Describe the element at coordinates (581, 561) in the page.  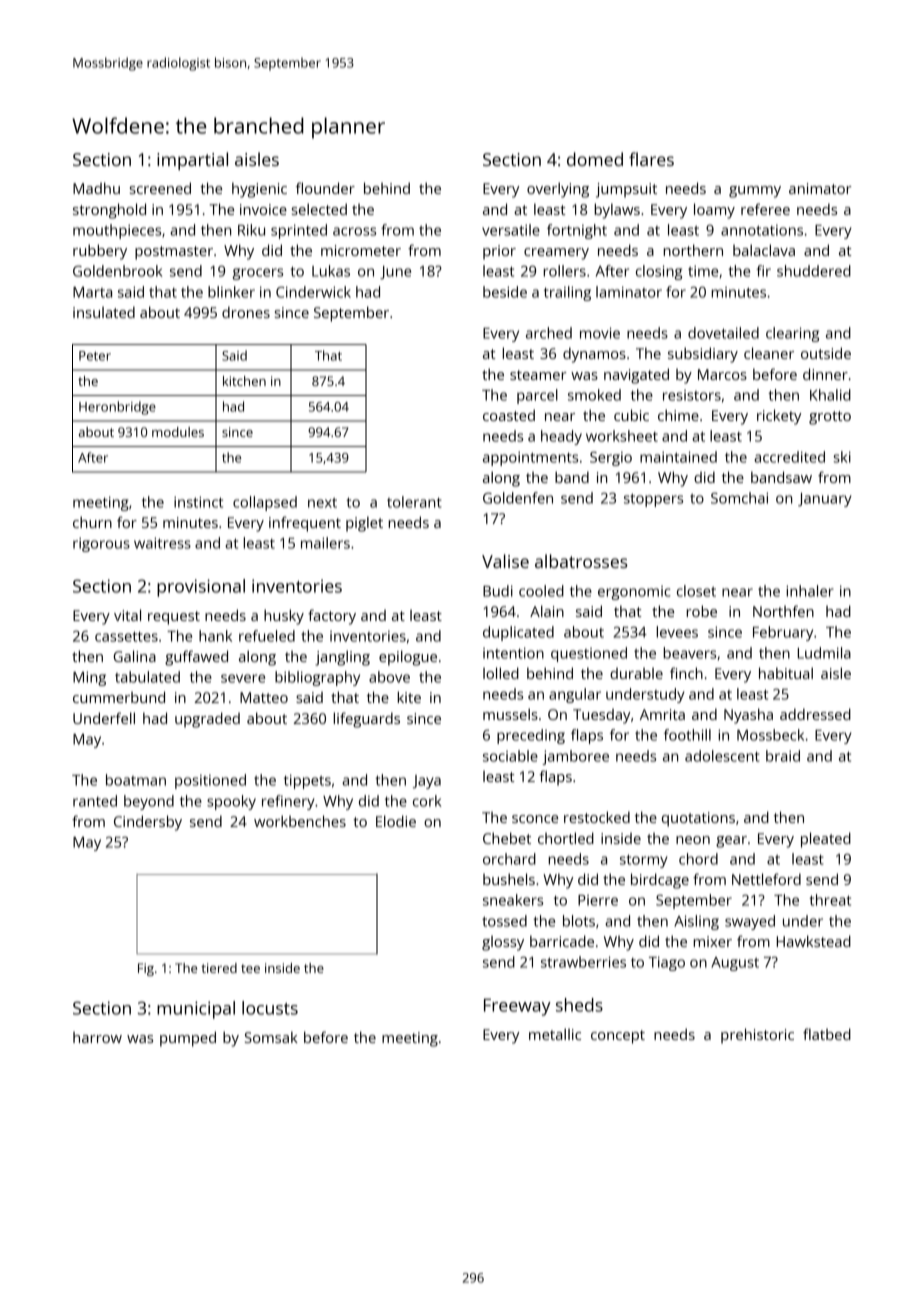
I see `albatrosses` at that location.
